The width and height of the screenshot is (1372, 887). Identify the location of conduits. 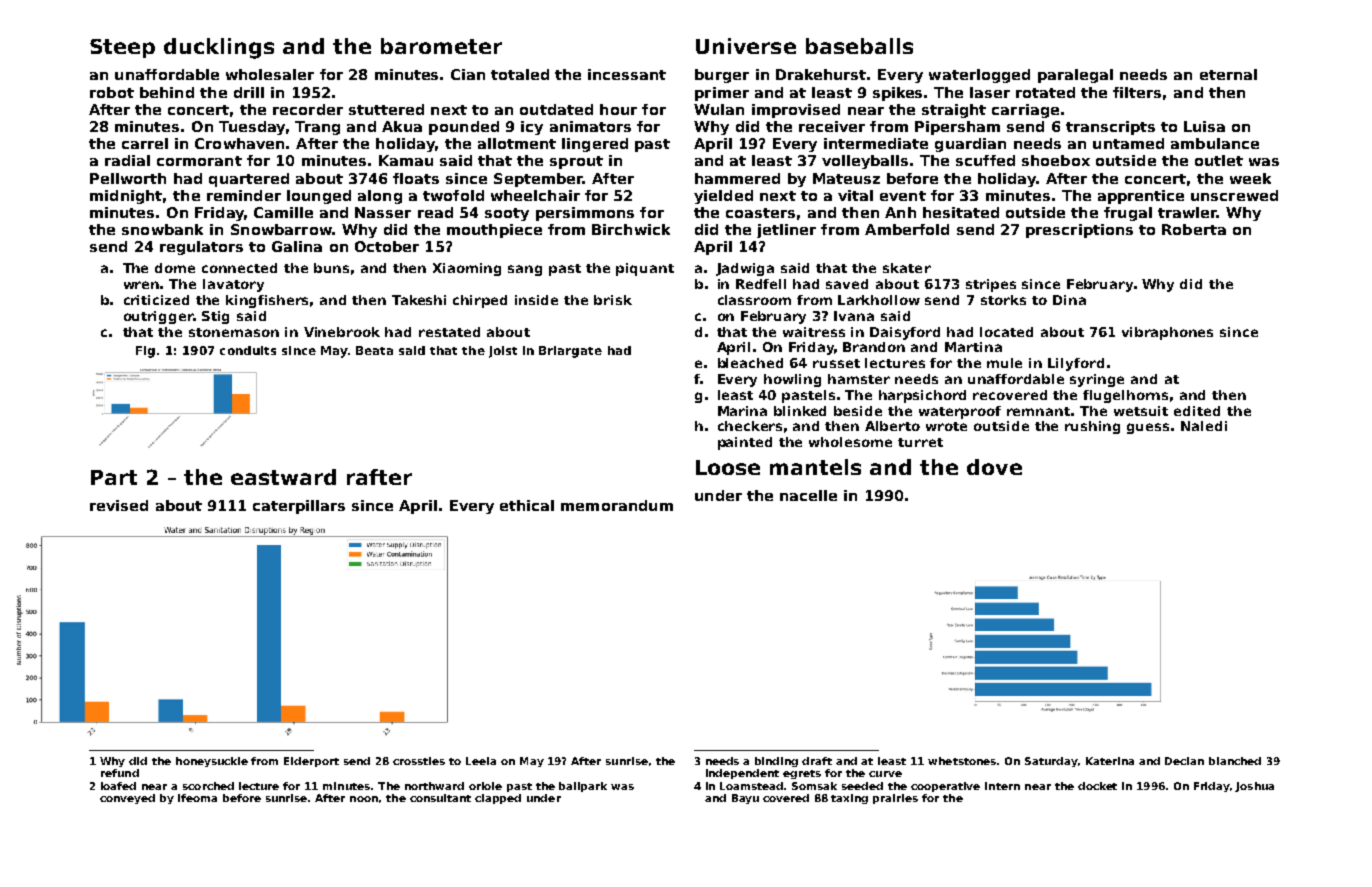
(248, 350).
